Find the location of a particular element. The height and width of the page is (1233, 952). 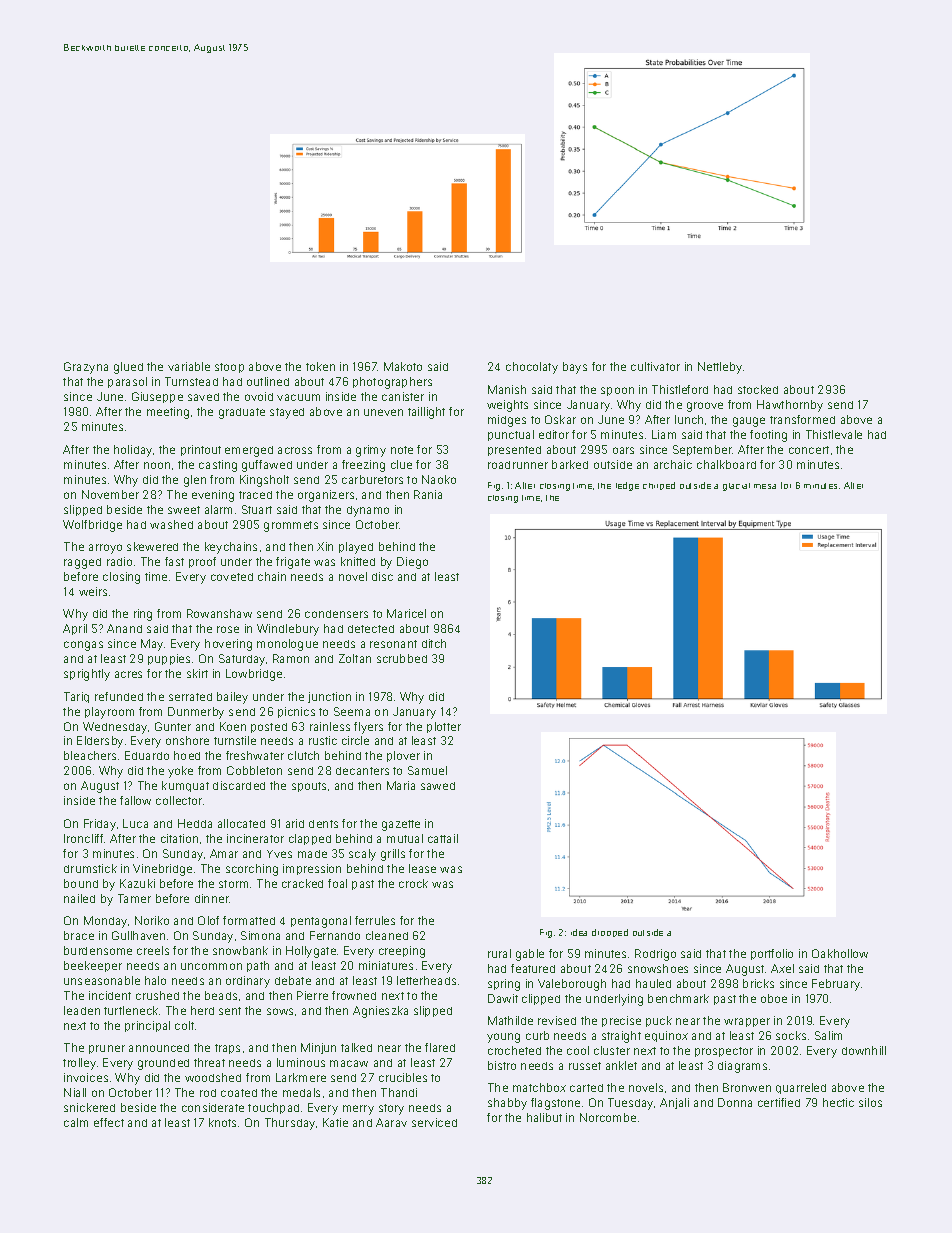

bistro is located at coordinates (502, 1065).
